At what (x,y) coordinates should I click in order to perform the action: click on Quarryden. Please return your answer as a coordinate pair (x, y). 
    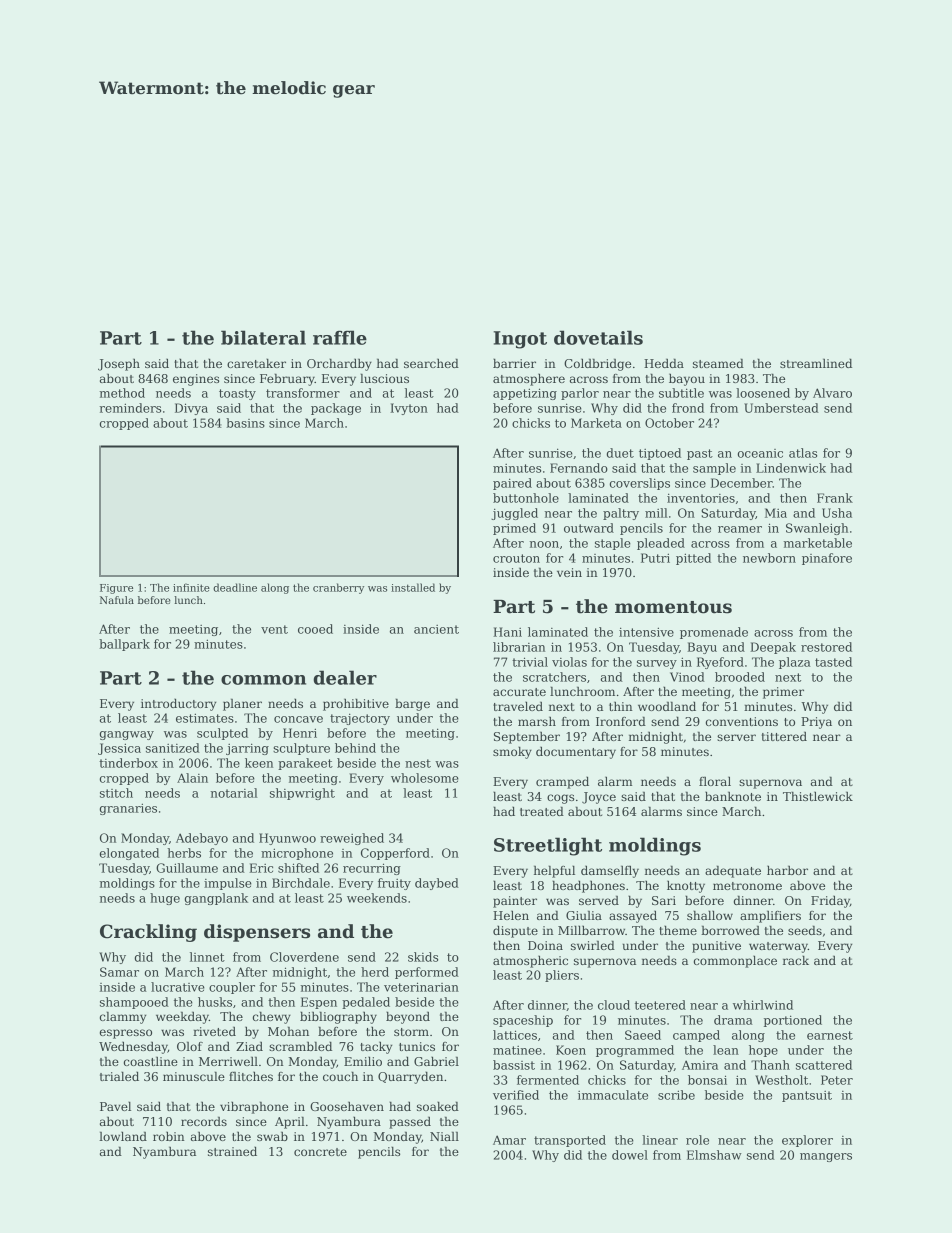
    Looking at the image, I should click on (410, 1077).
